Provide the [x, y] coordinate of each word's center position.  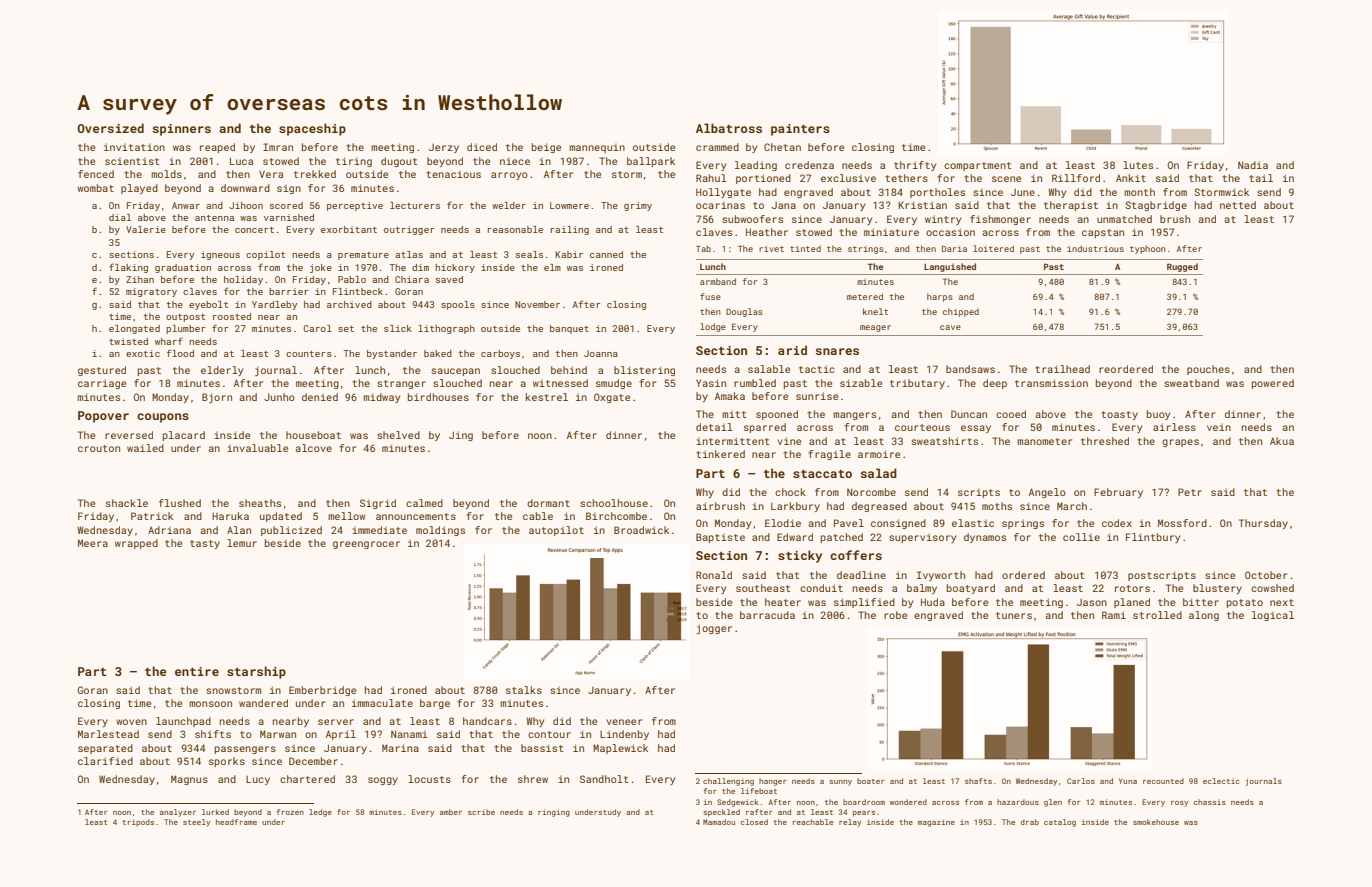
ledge [320, 813]
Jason [1092, 602]
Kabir [569, 254]
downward [245, 188]
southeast [763, 588]
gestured [102, 371]
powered [1273, 384]
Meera [93, 543]
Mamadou [719, 822]
